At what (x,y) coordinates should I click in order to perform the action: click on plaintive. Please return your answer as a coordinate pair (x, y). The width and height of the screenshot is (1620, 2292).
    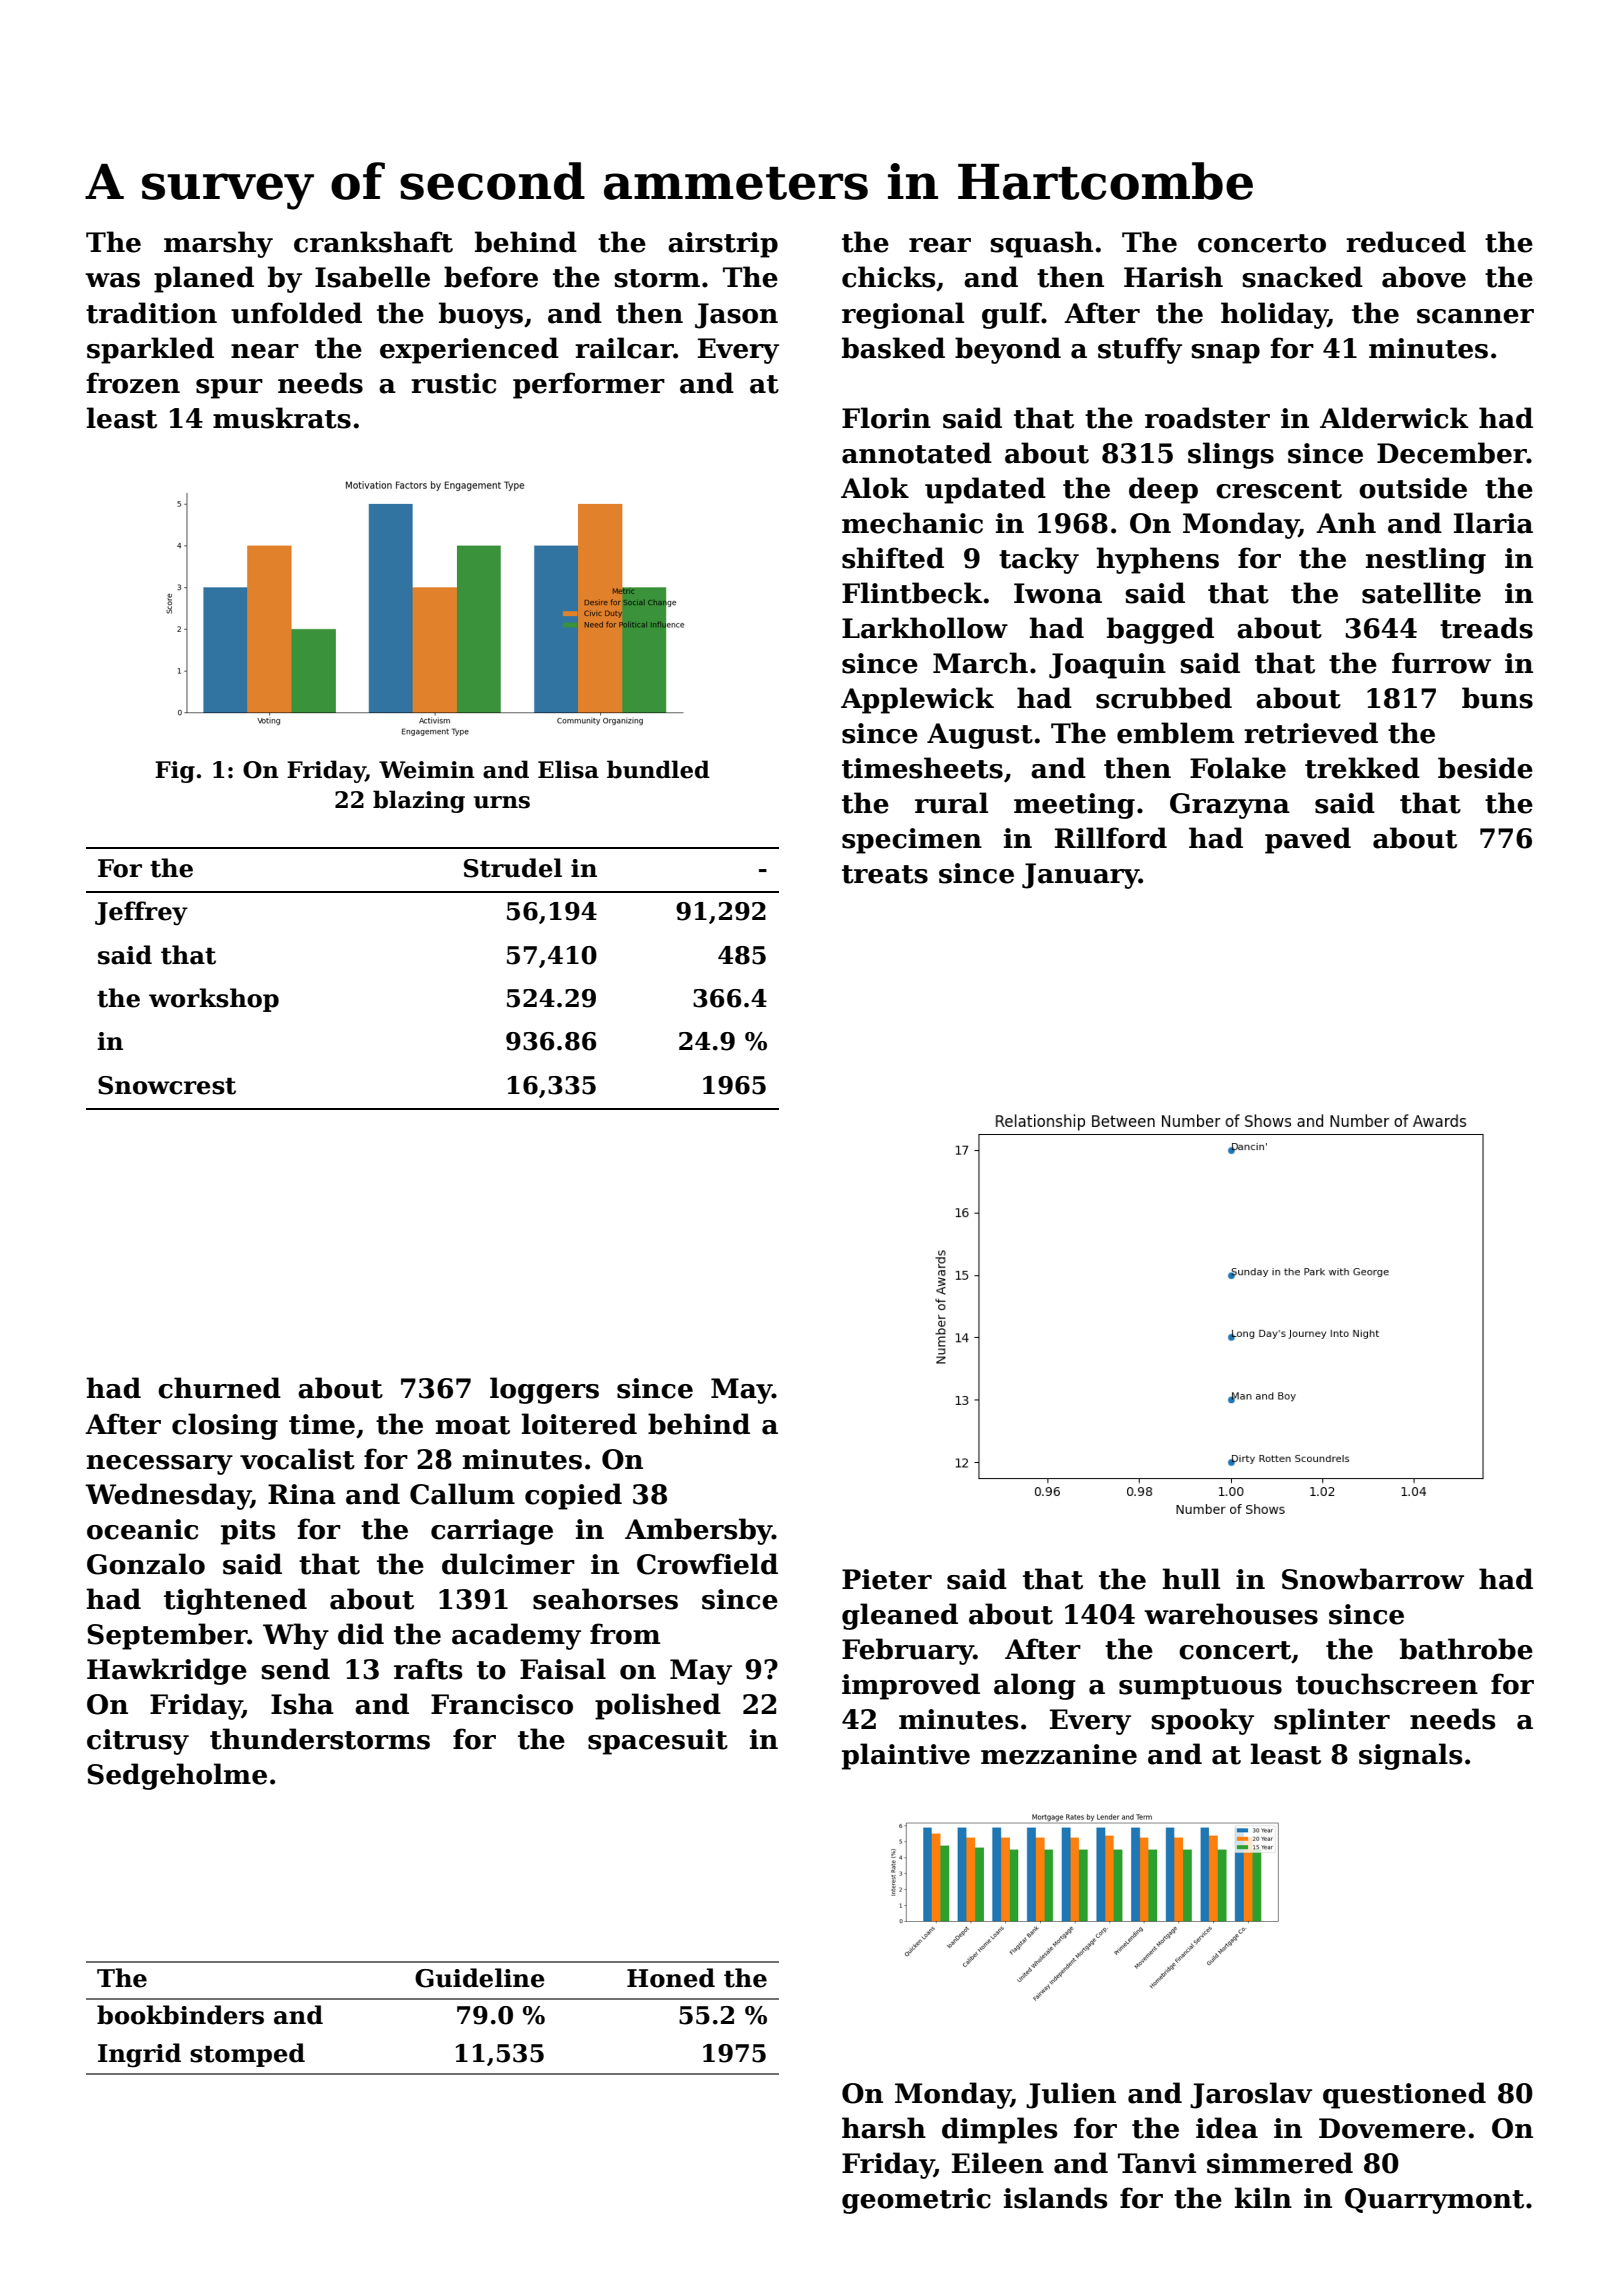
    Looking at the image, I should click on (906, 1756).
